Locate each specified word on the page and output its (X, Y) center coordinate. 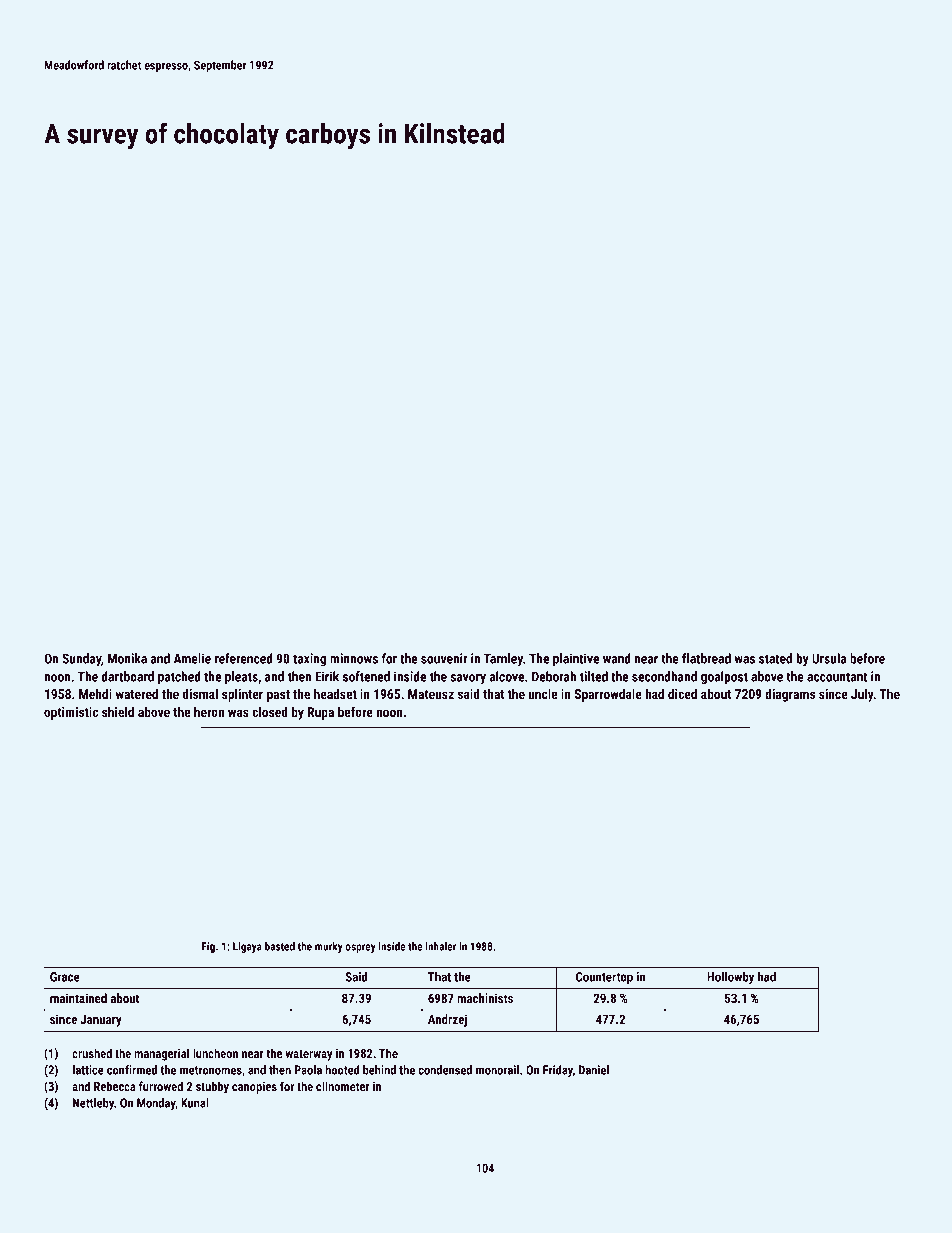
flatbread (706, 658)
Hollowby (730, 978)
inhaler (441, 946)
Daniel (594, 1070)
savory (468, 679)
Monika (127, 658)
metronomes (211, 1070)
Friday (558, 1071)
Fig (208, 947)
